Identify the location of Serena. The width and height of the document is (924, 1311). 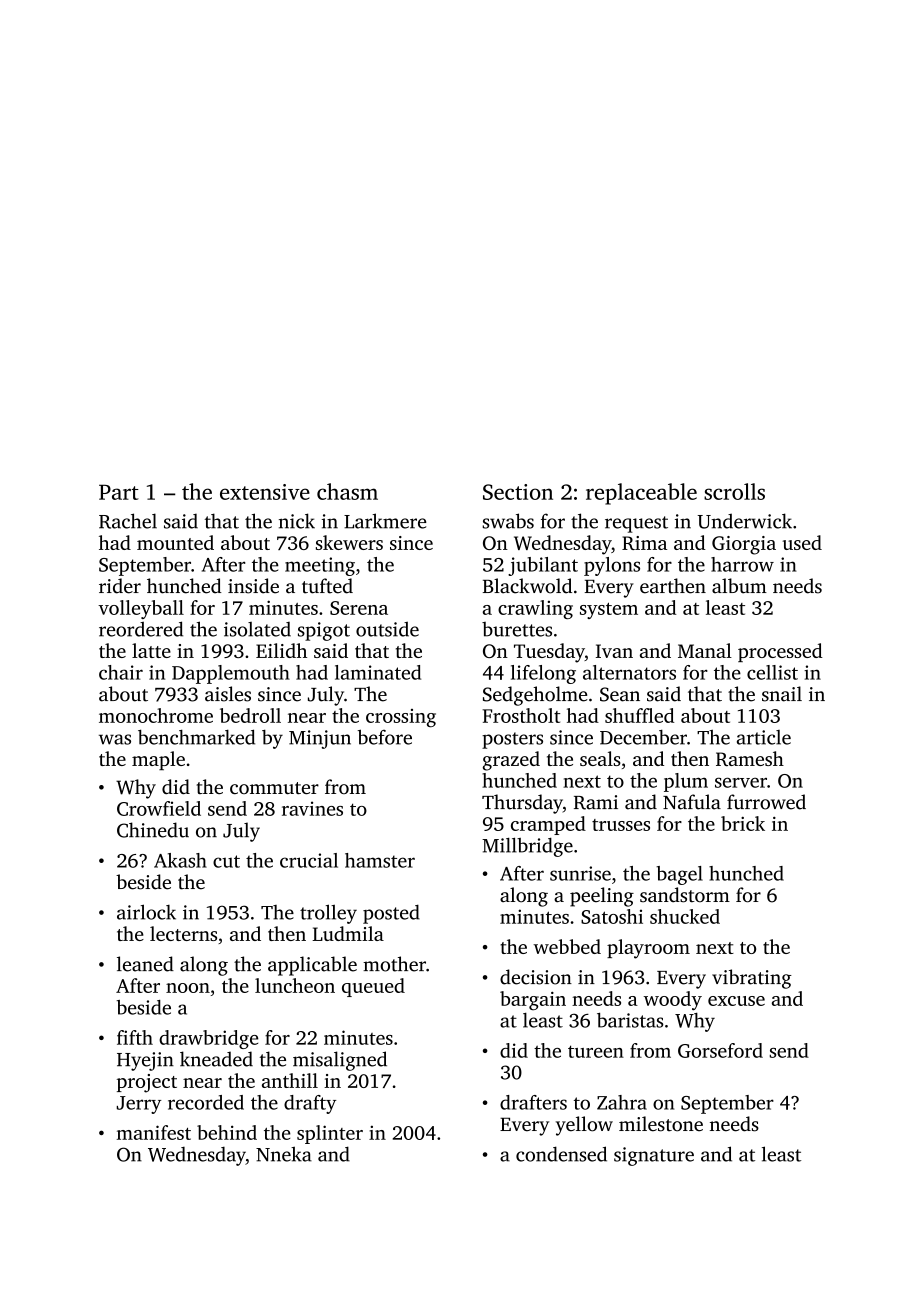
(359, 608).
